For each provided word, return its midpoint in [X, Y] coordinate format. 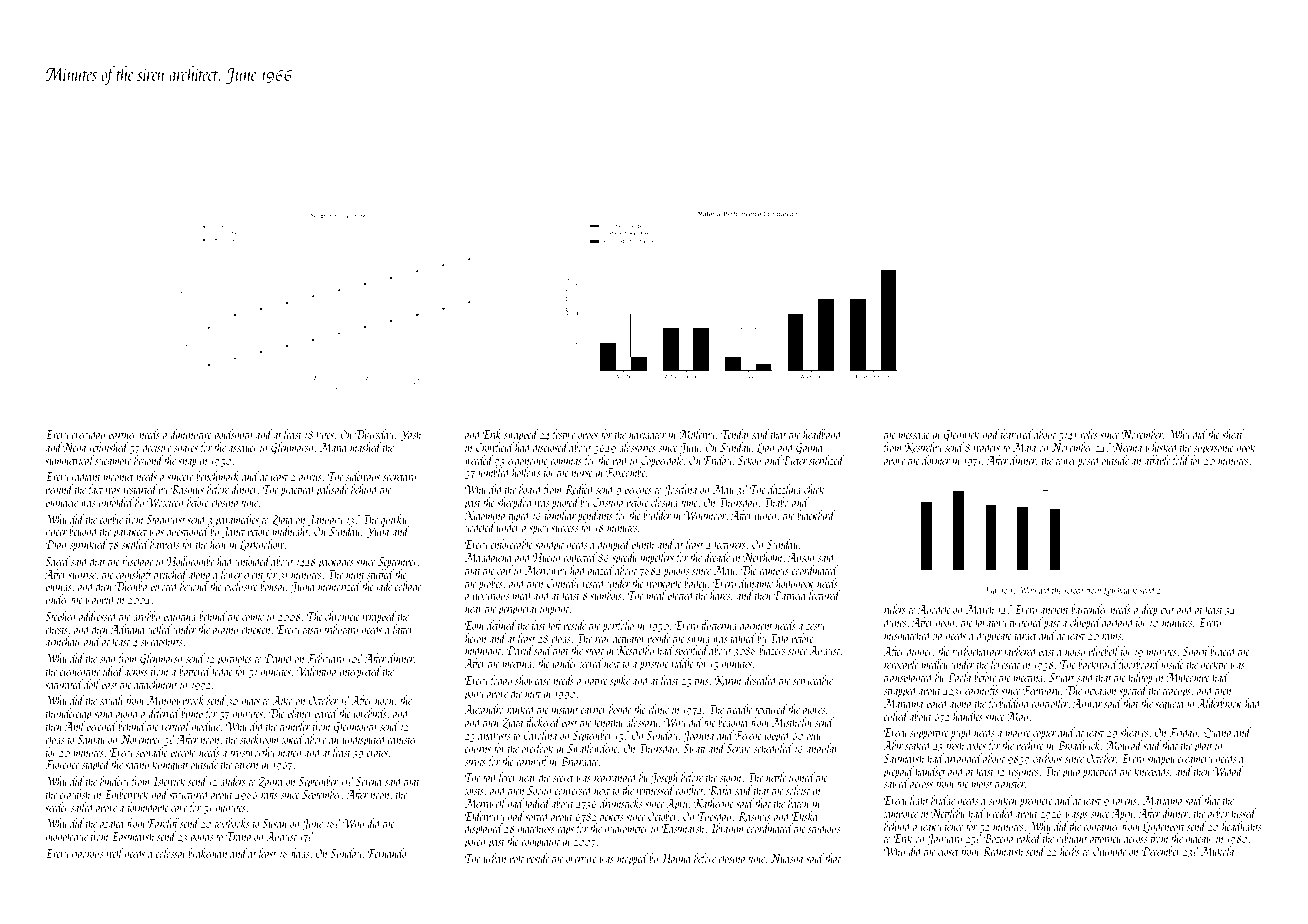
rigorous [87, 855]
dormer [936, 459]
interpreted [360, 672]
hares [720, 595]
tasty [312, 632]
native [596, 681]
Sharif [1196, 652]
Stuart [1062, 677]
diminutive [191, 434]
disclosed [550, 447]
